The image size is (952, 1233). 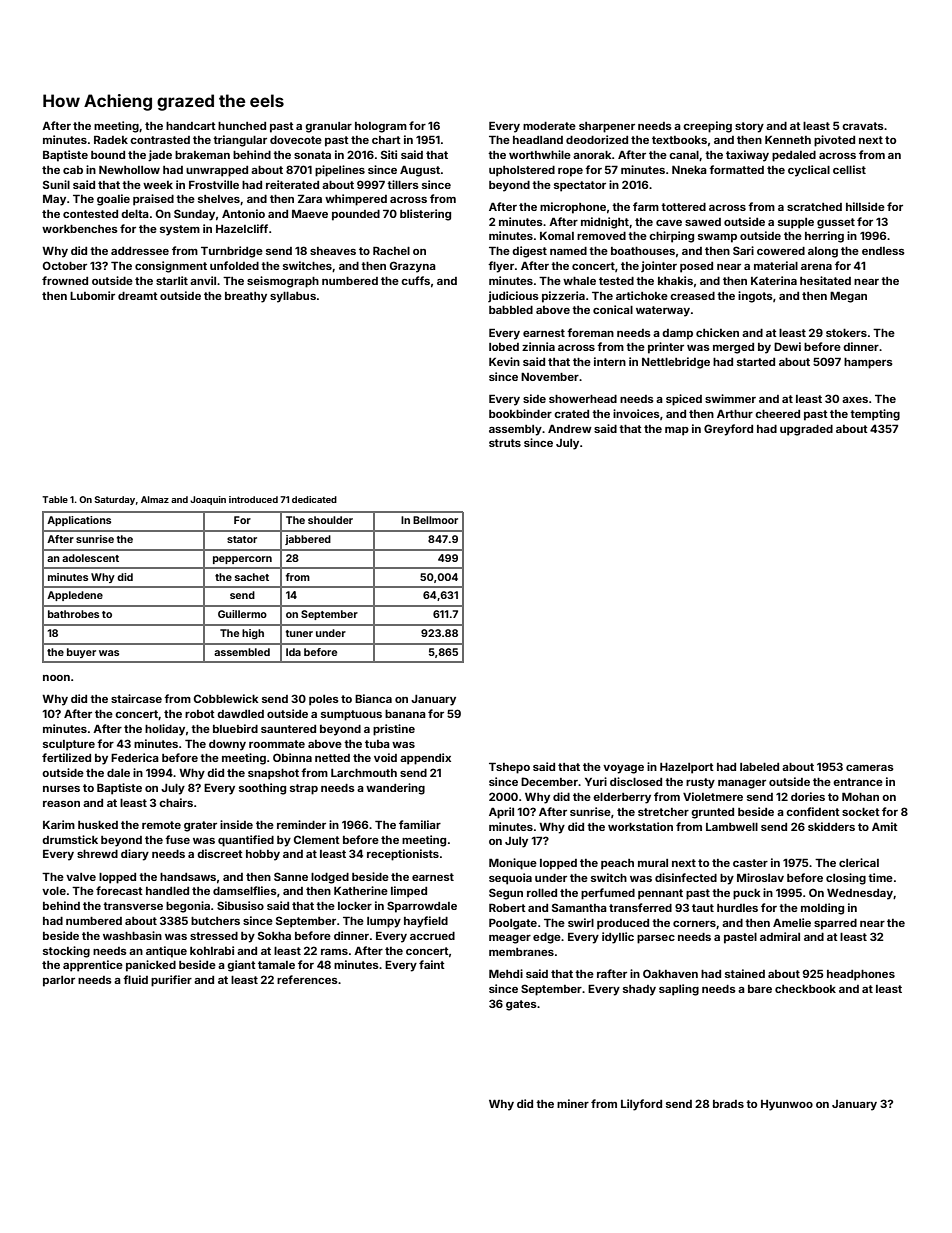 I want to click on Hyunwoo, so click(x=787, y=1105).
